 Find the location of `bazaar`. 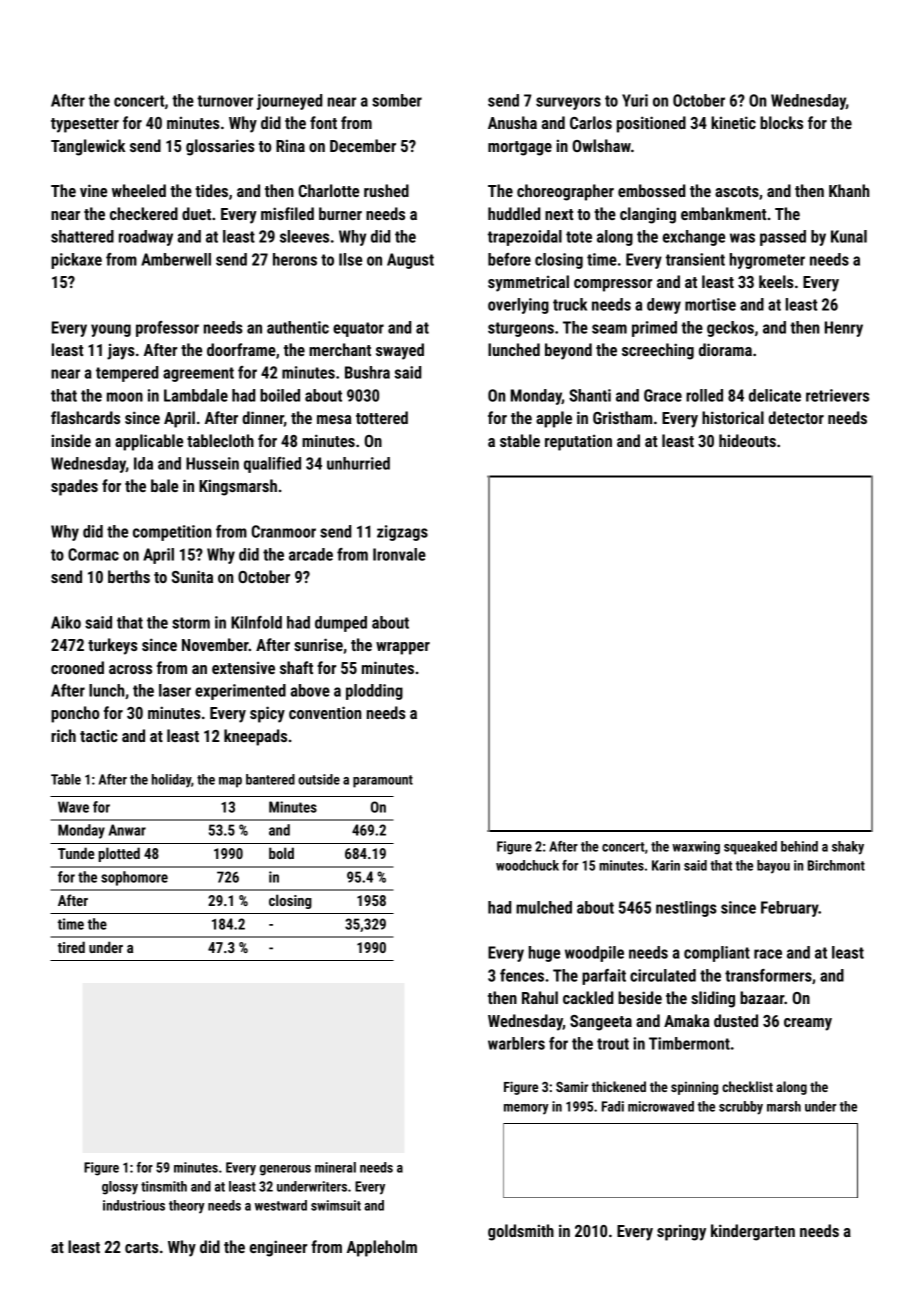

bazaar is located at coordinates (762, 997).
